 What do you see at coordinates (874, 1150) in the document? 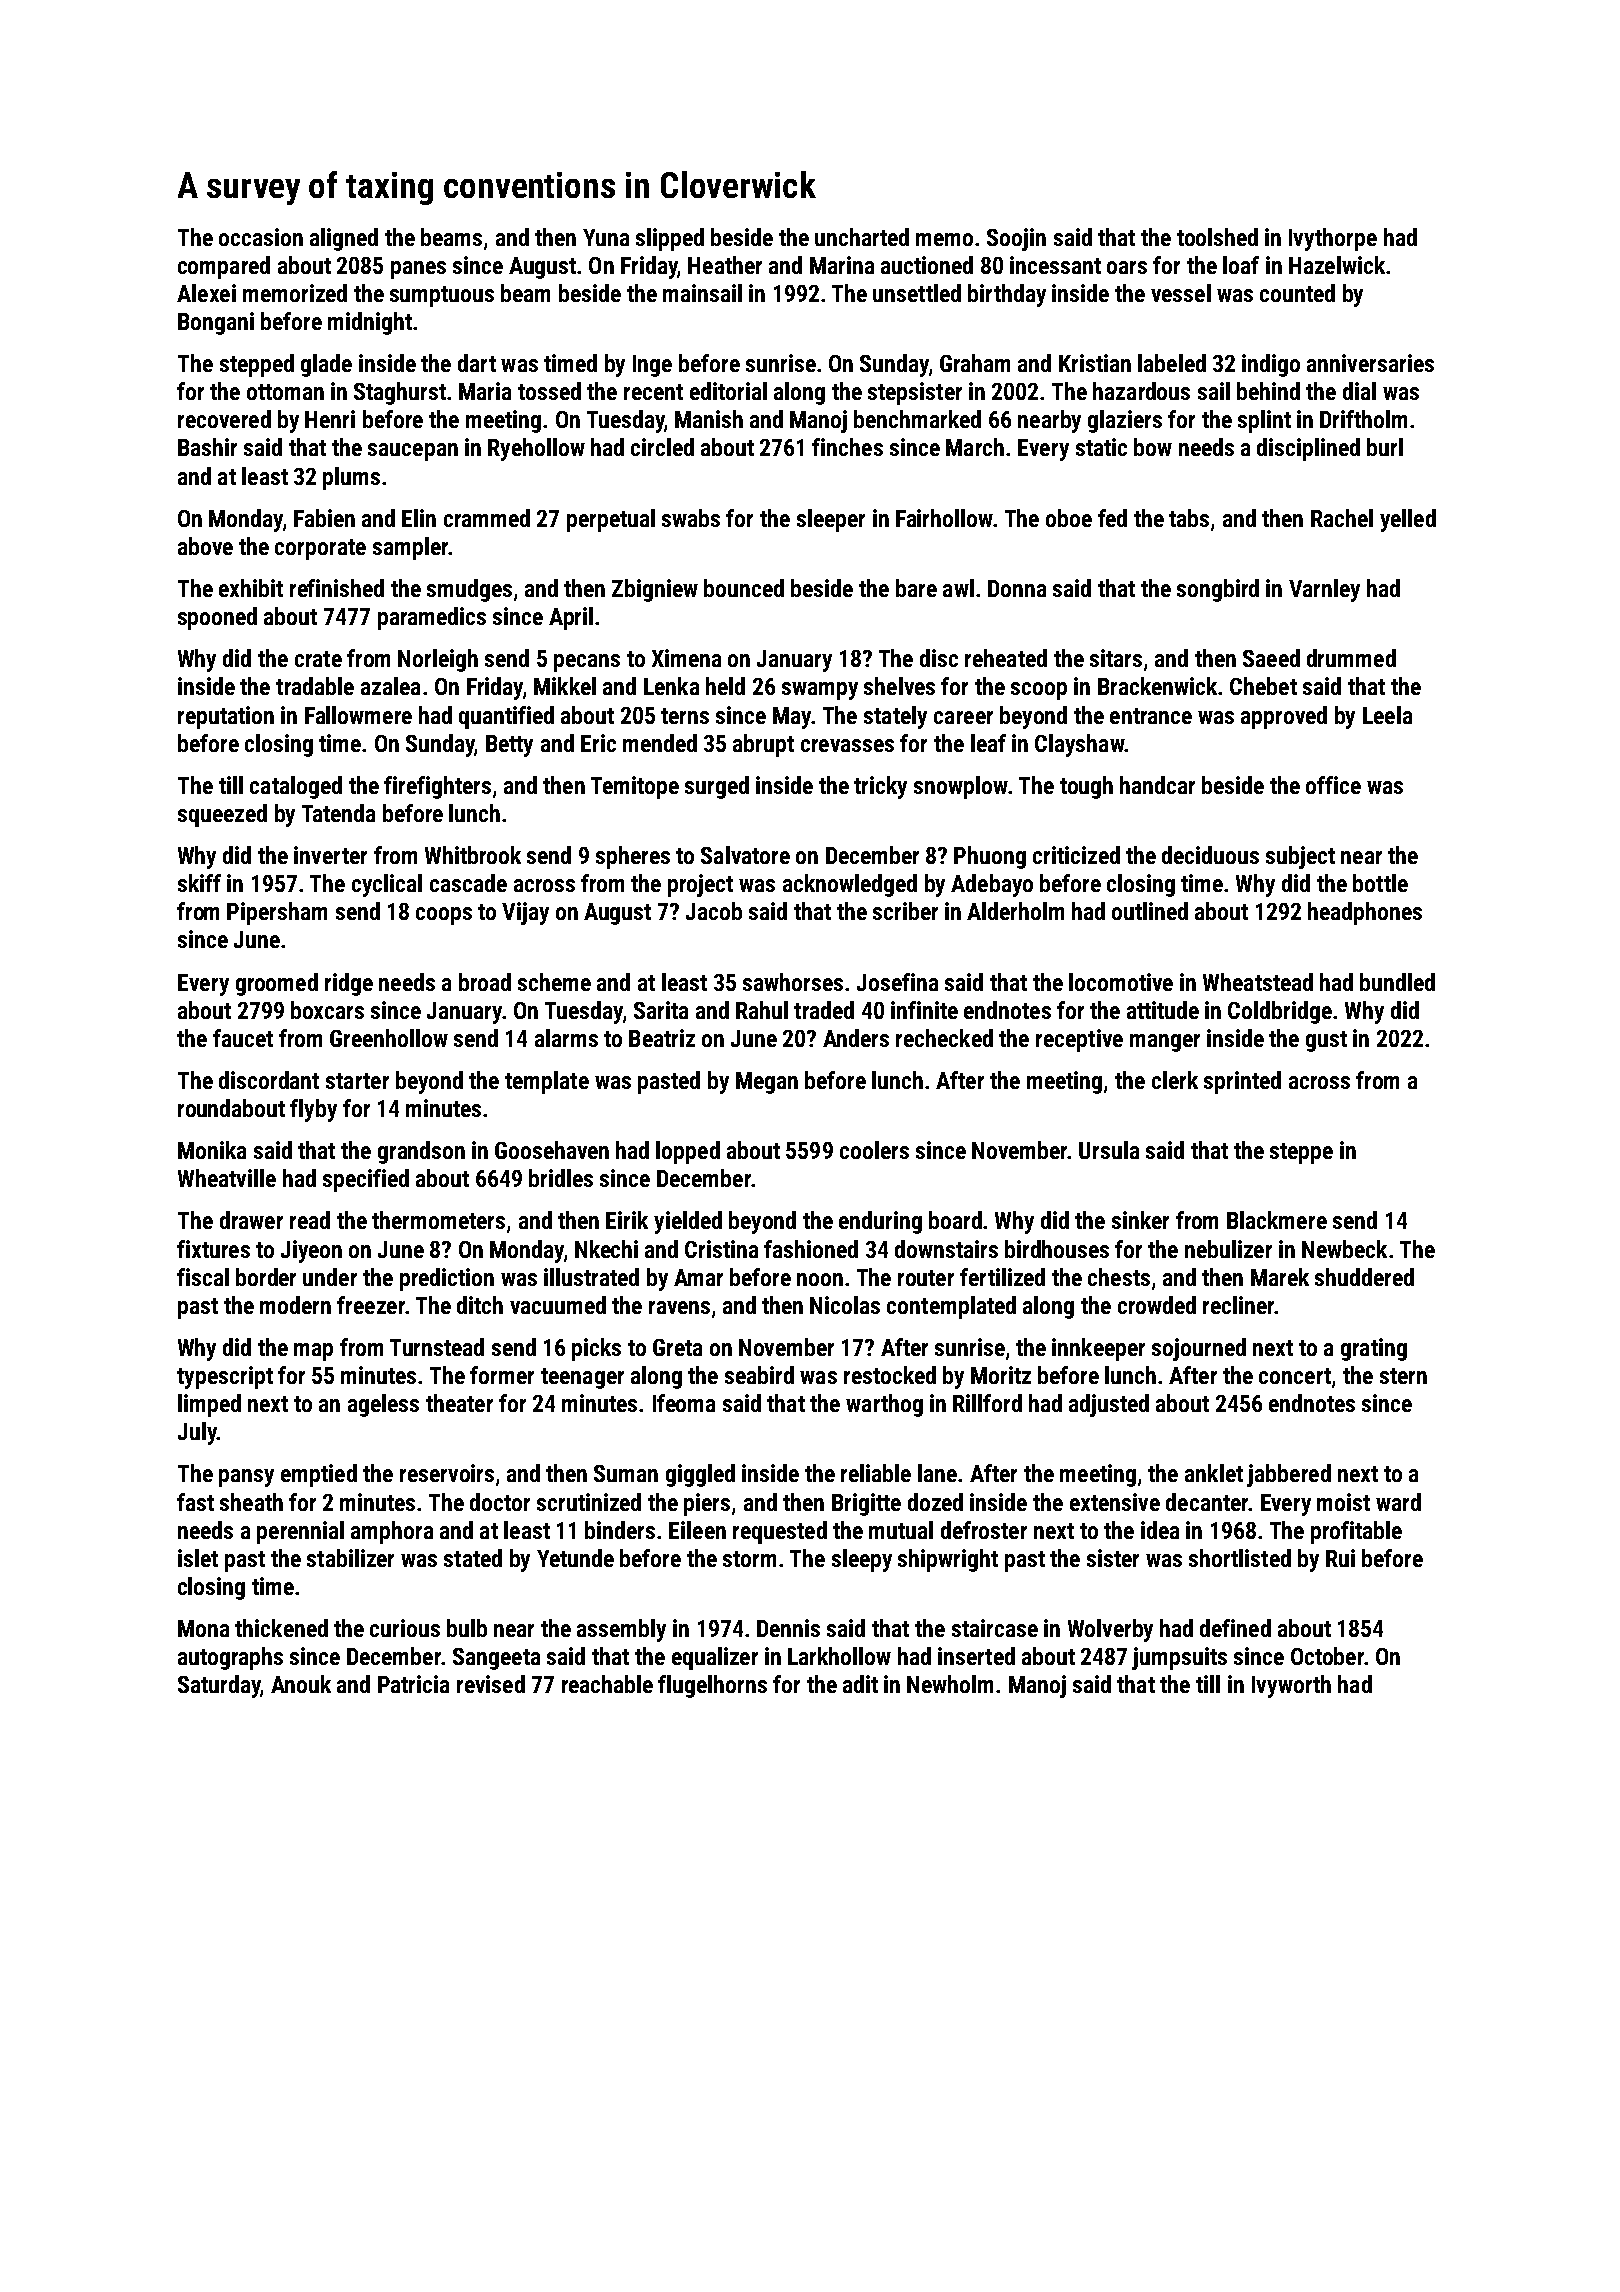
I see `coolers` at bounding box center [874, 1150].
